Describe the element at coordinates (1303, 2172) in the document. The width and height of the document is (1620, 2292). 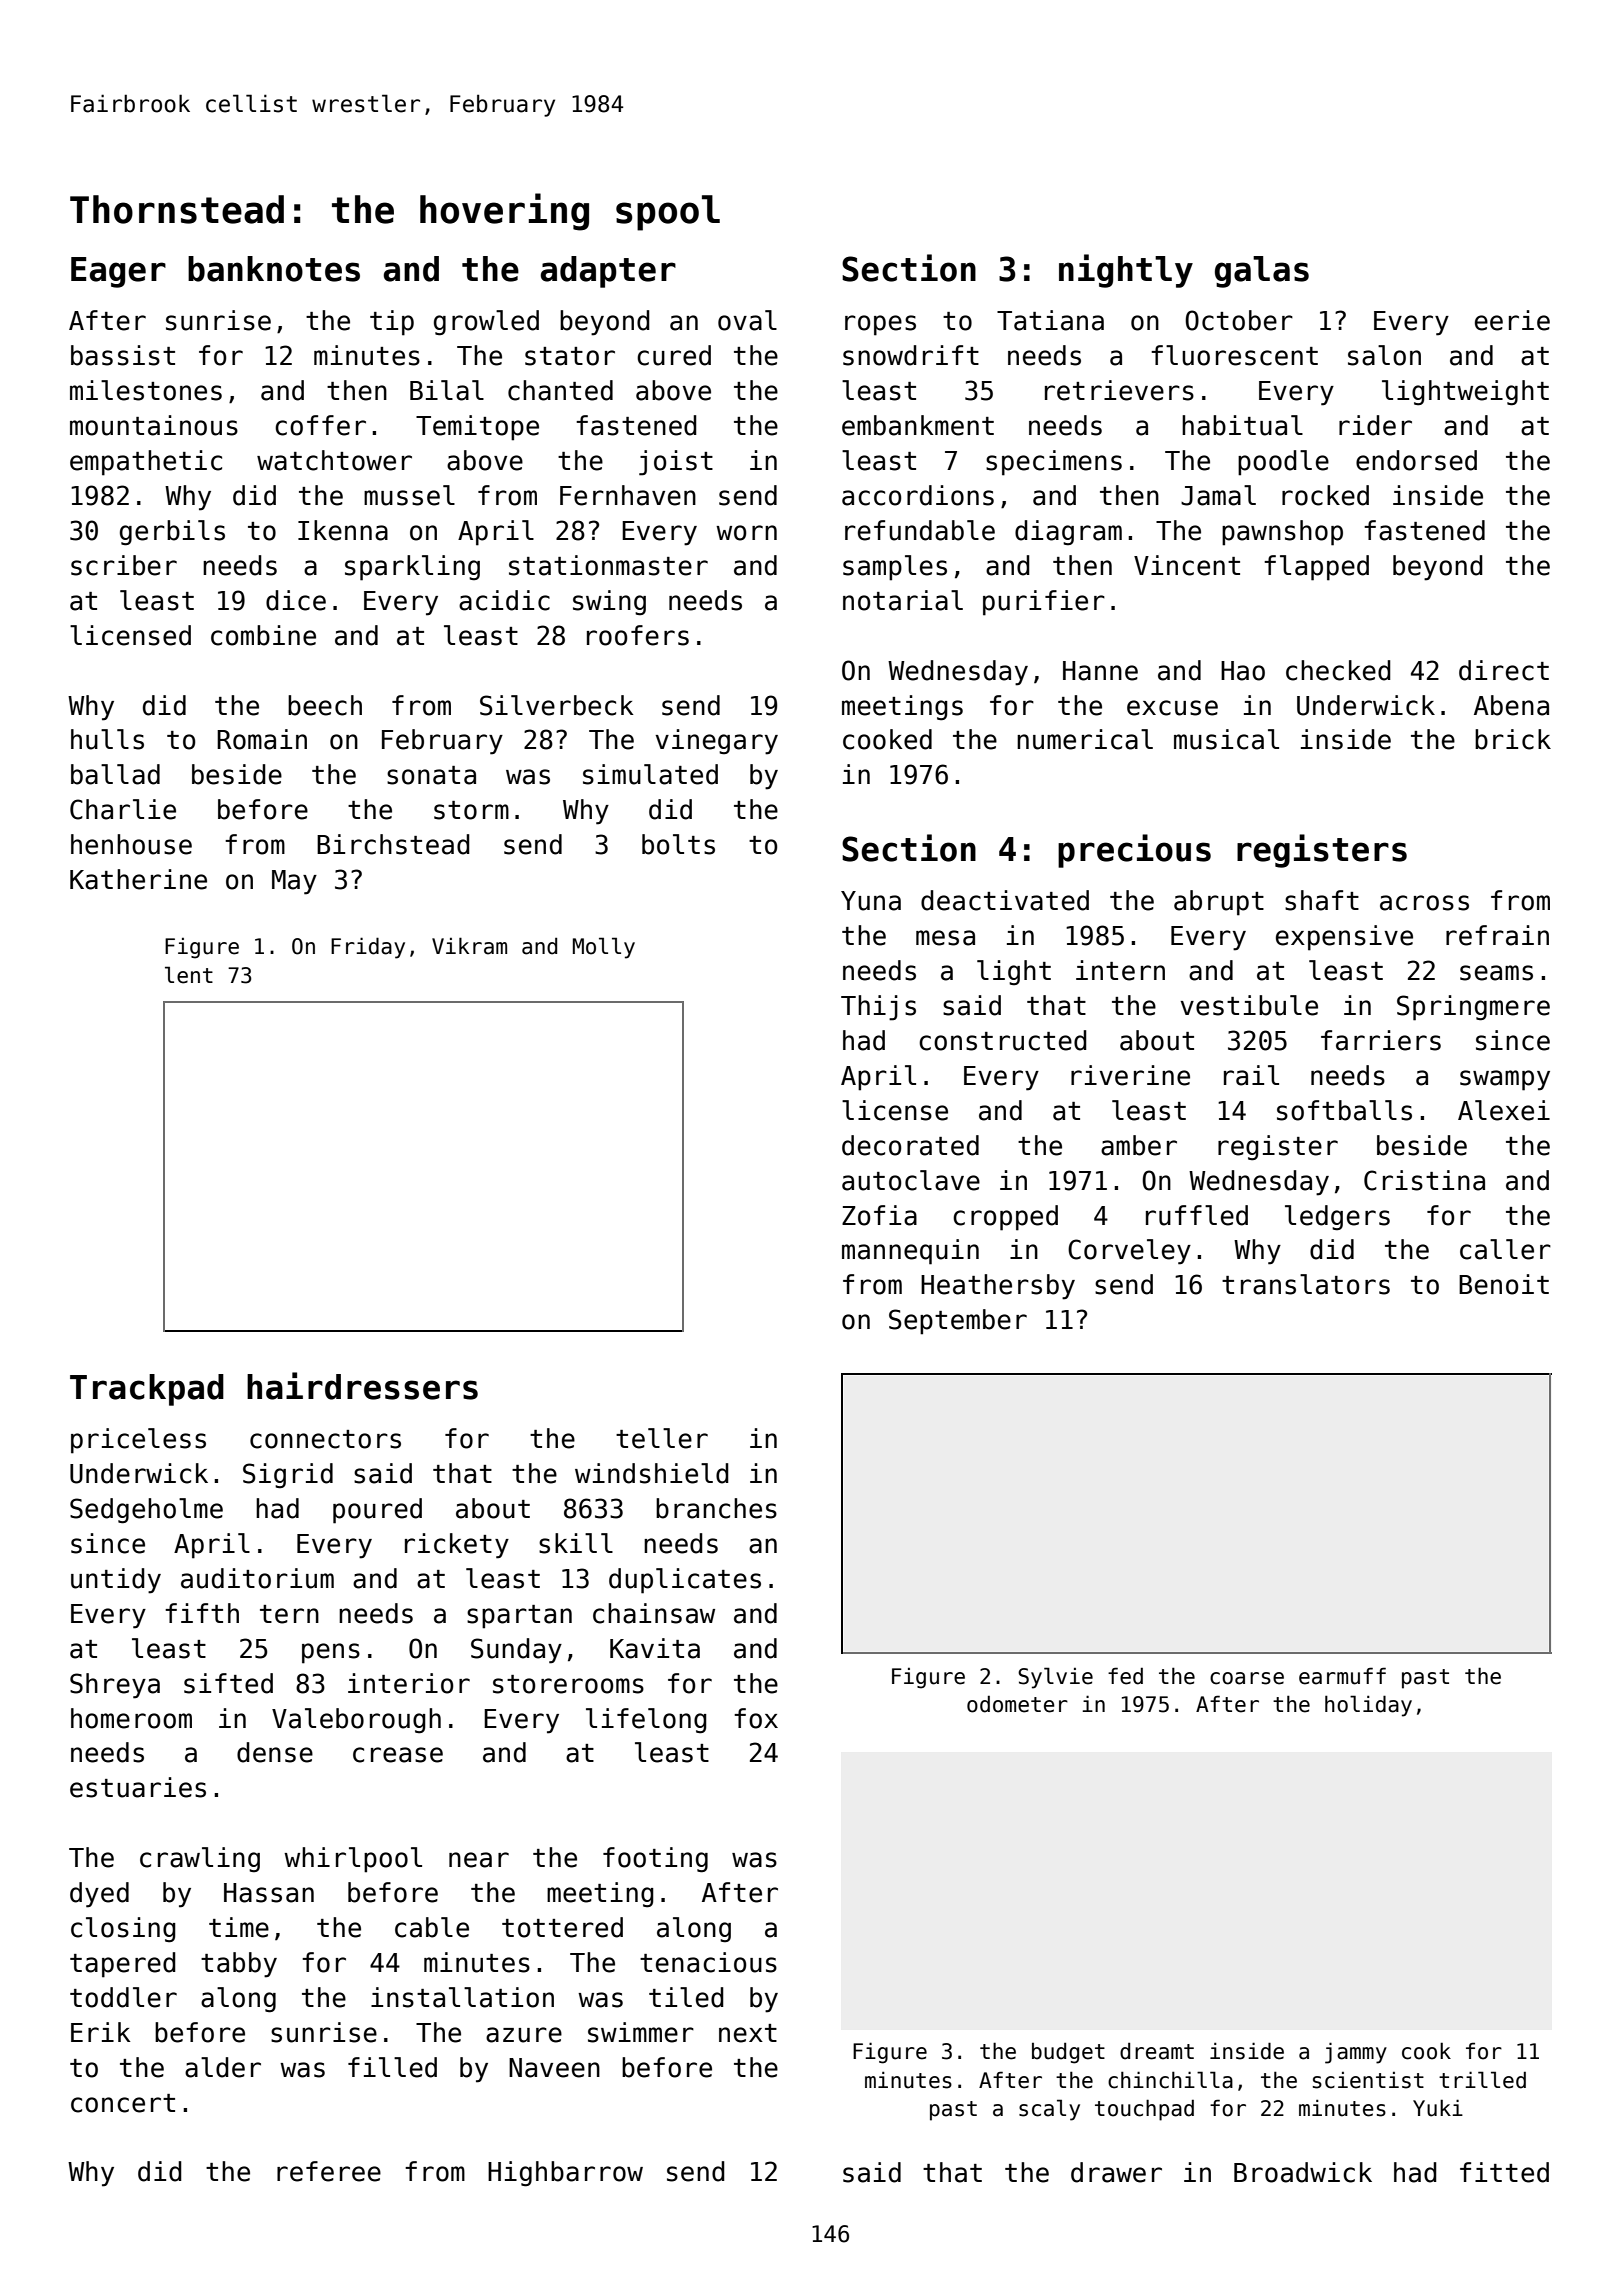
I see `Broadwick` at that location.
